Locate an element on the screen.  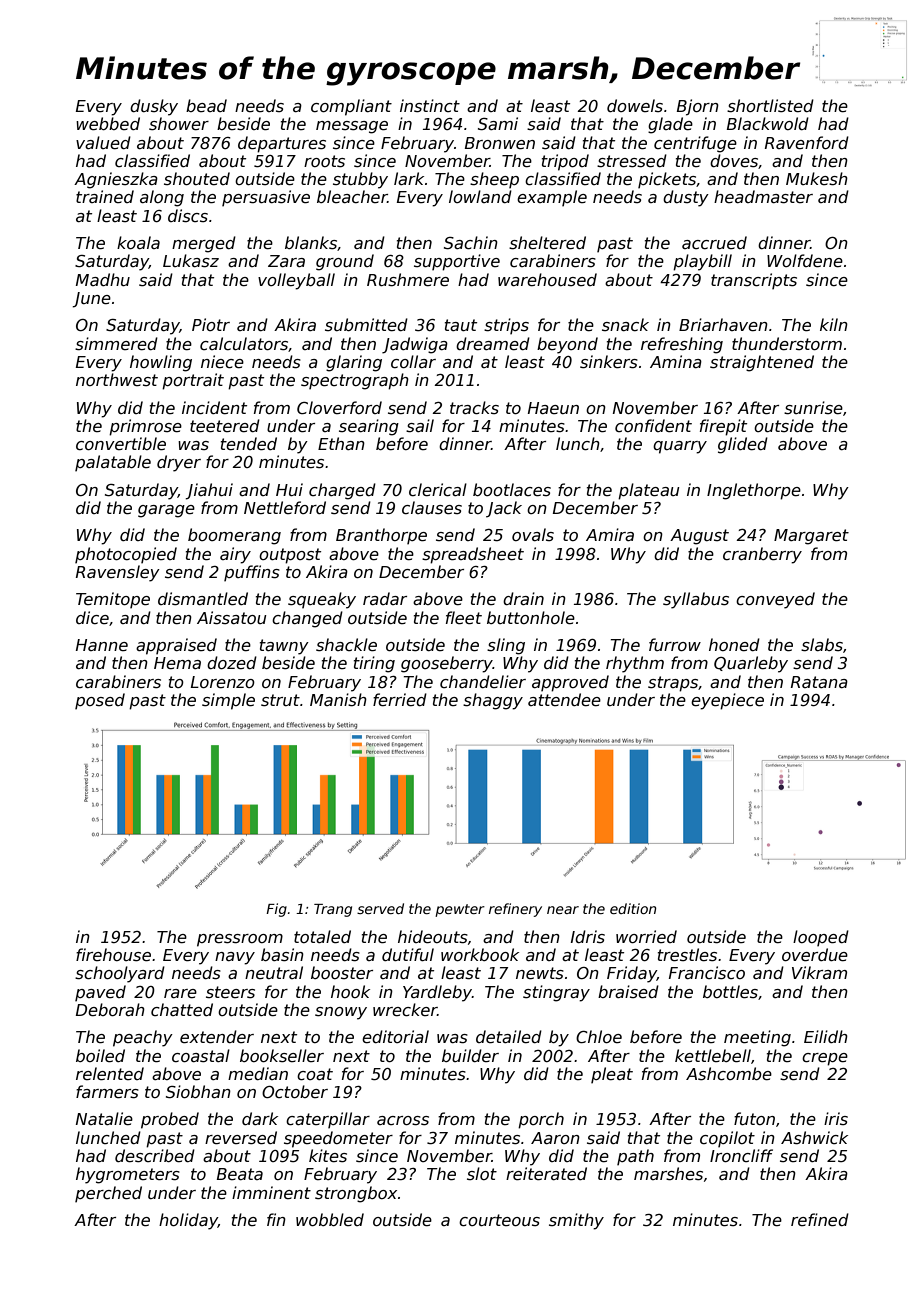
posed is located at coordinates (100, 701).
